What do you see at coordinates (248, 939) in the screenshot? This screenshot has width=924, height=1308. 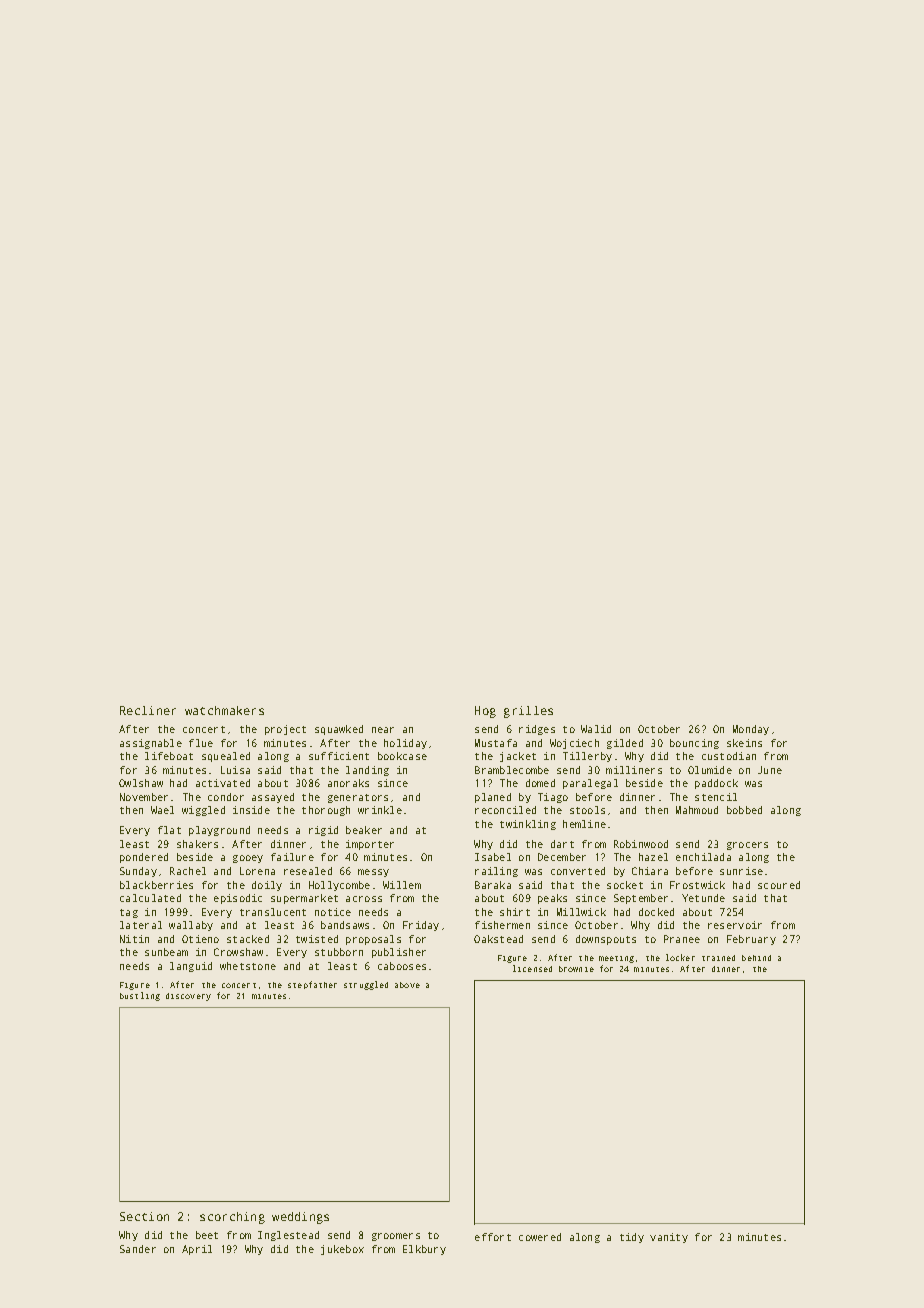 I see `stacked` at bounding box center [248, 939].
